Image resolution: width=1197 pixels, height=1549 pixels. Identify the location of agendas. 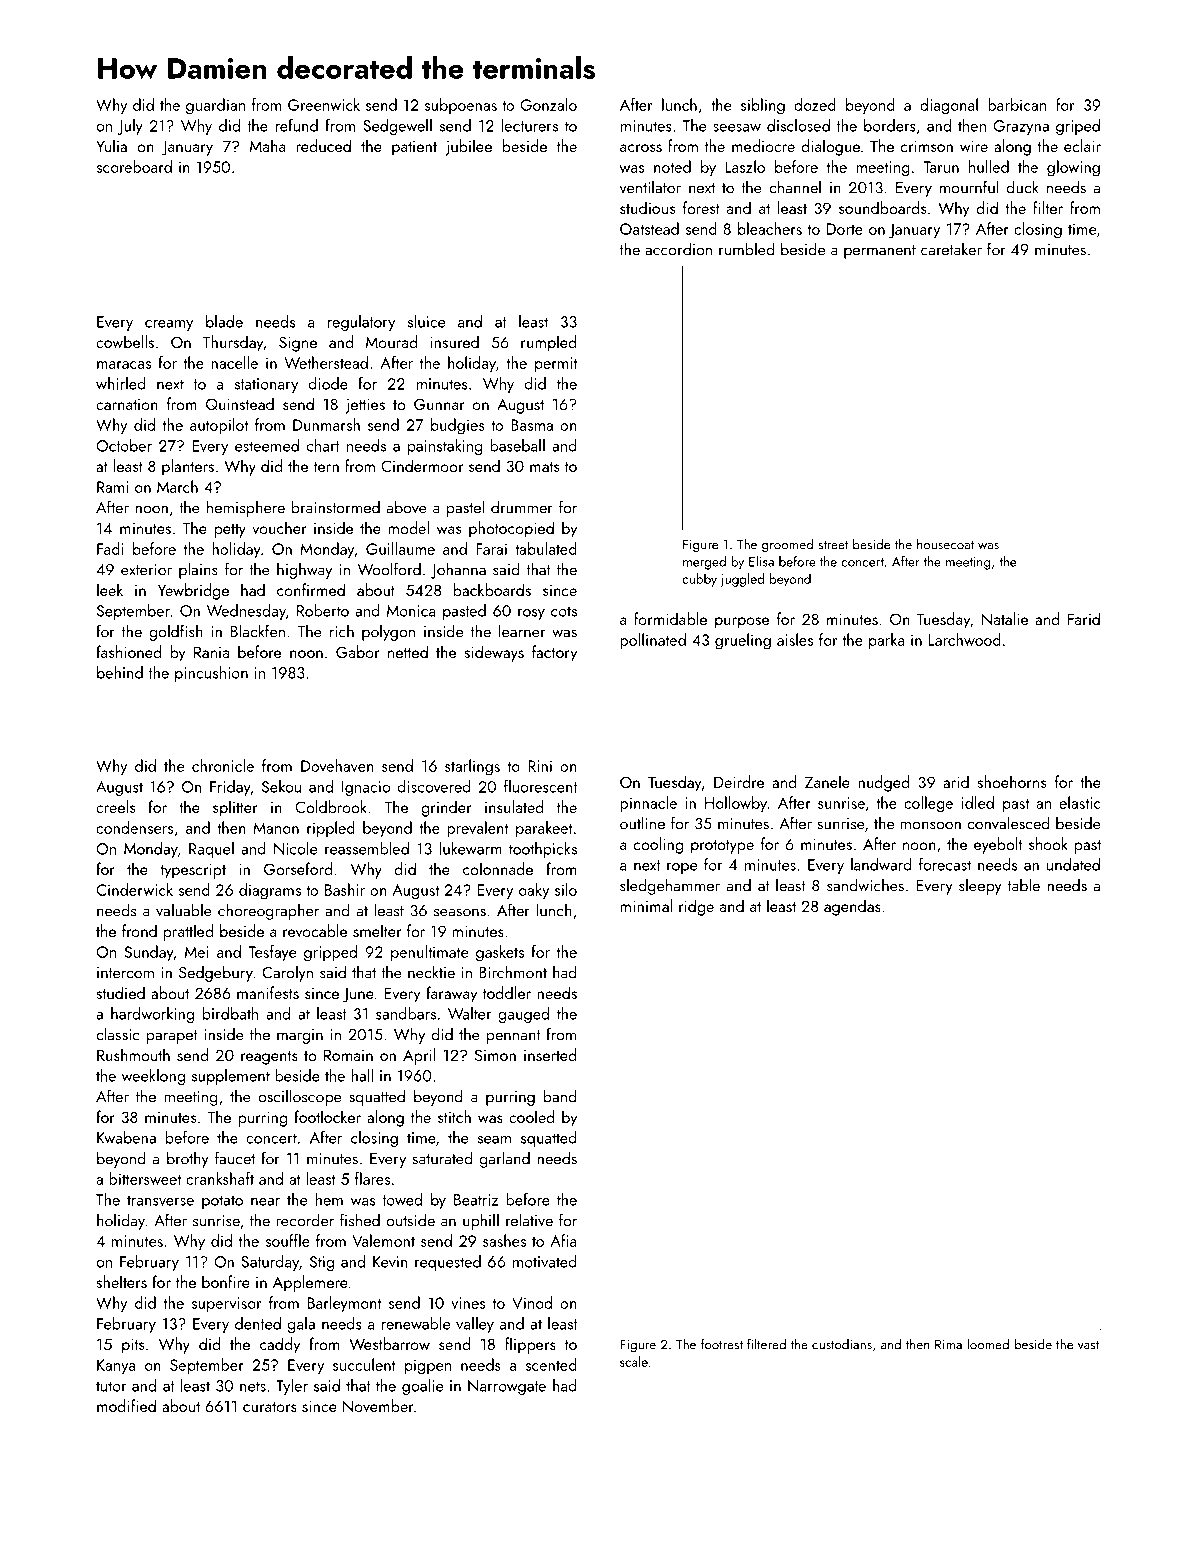
(852, 907).
